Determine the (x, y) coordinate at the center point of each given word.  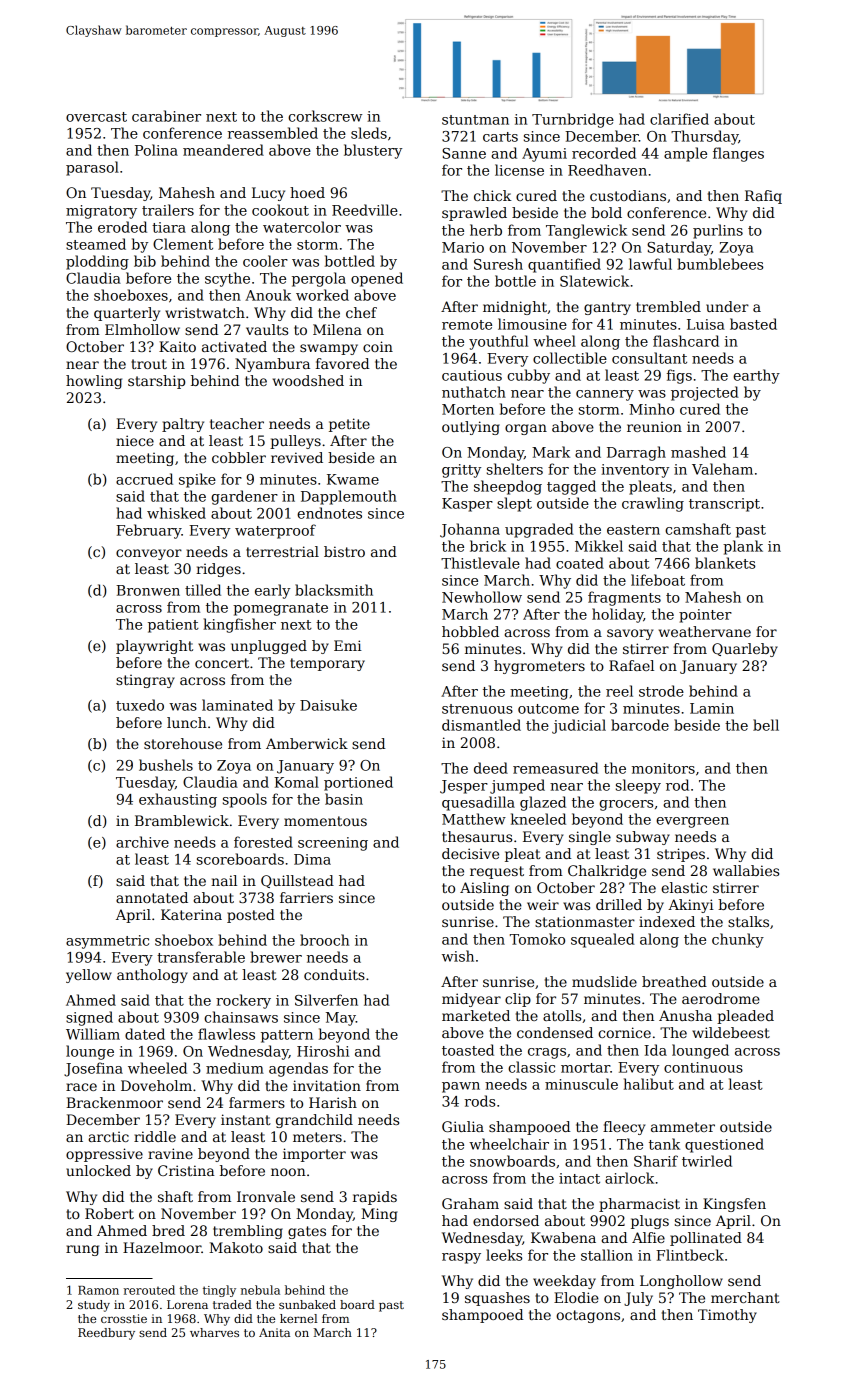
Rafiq (763, 197)
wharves (214, 1332)
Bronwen (148, 590)
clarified (679, 119)
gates (307, 1232)
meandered (223, 150)
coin (378, 346)
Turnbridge (573, 120)
